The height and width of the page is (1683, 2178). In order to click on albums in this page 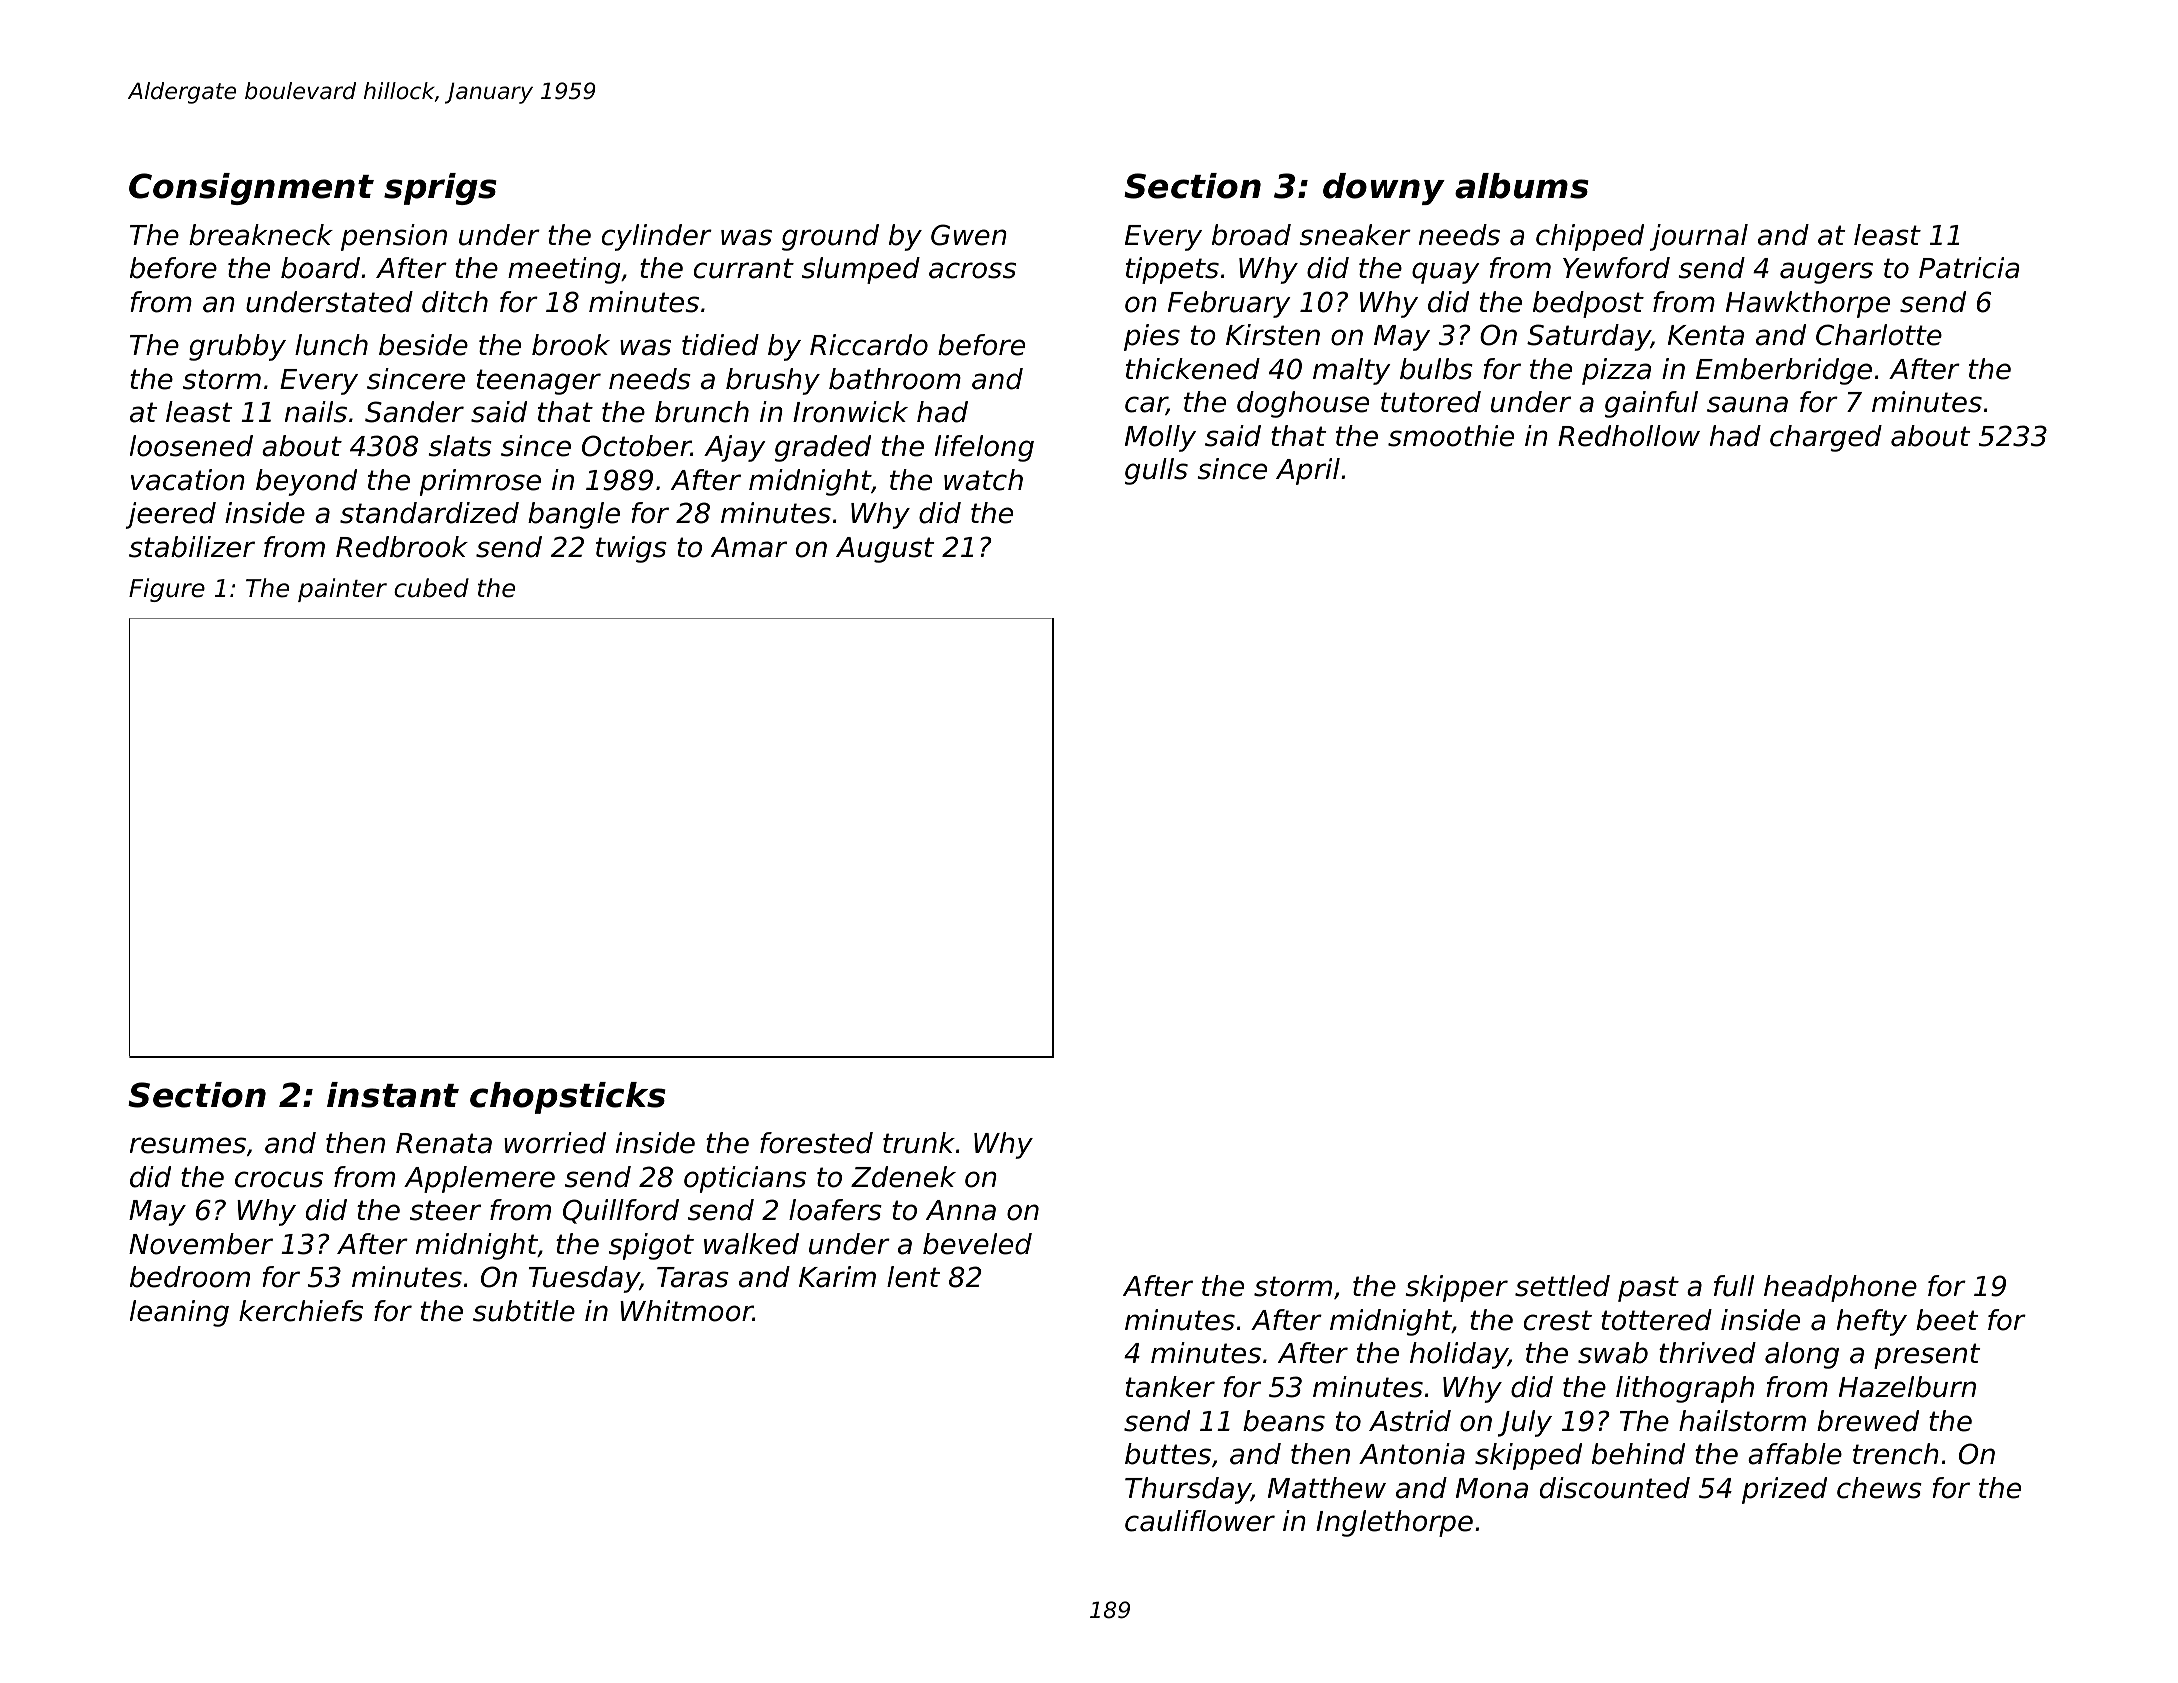, I will do `click(1522, 186)`.
